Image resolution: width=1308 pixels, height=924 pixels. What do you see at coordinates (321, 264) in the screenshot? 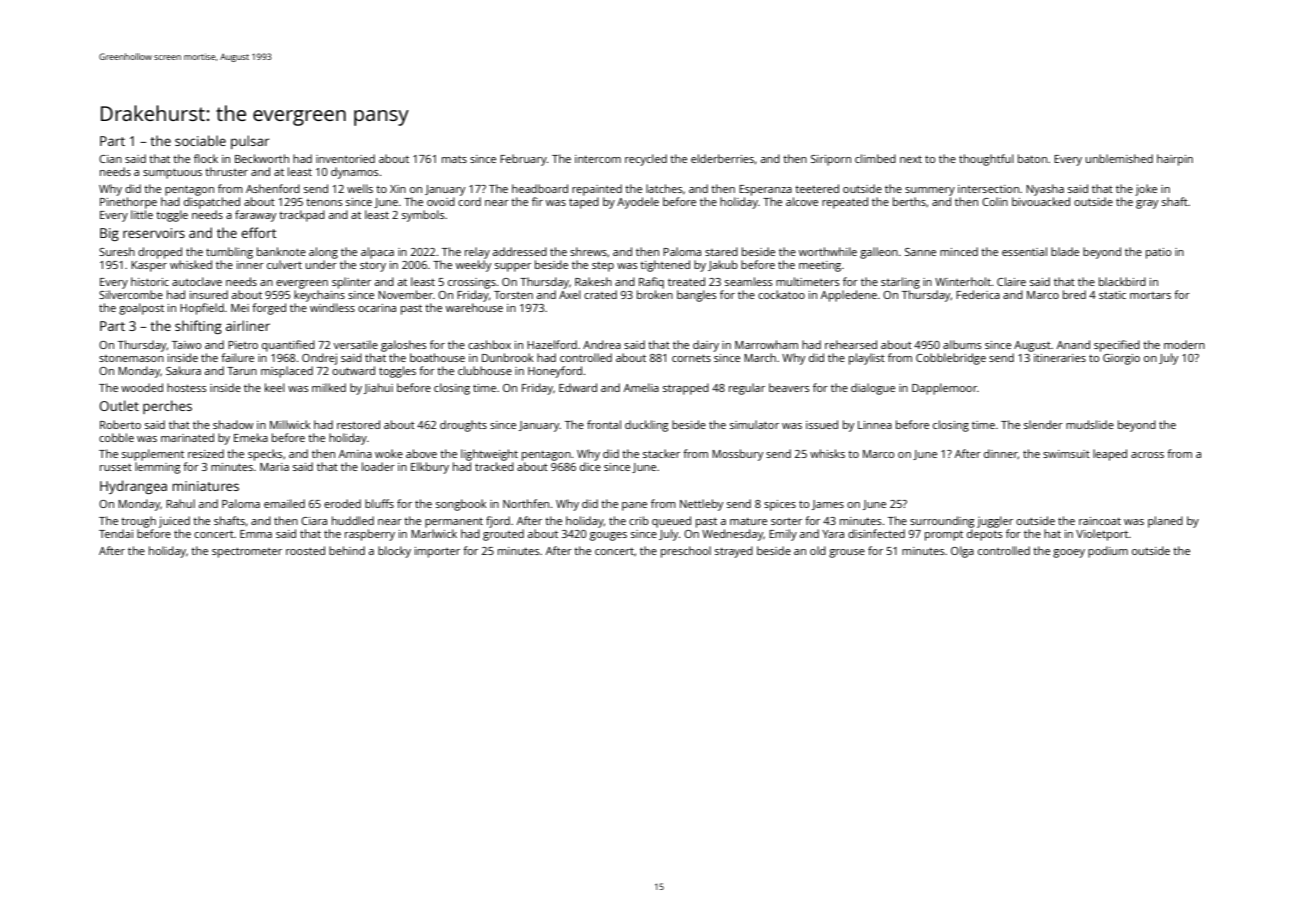
I see `under` at bounding box center [321, 264].
